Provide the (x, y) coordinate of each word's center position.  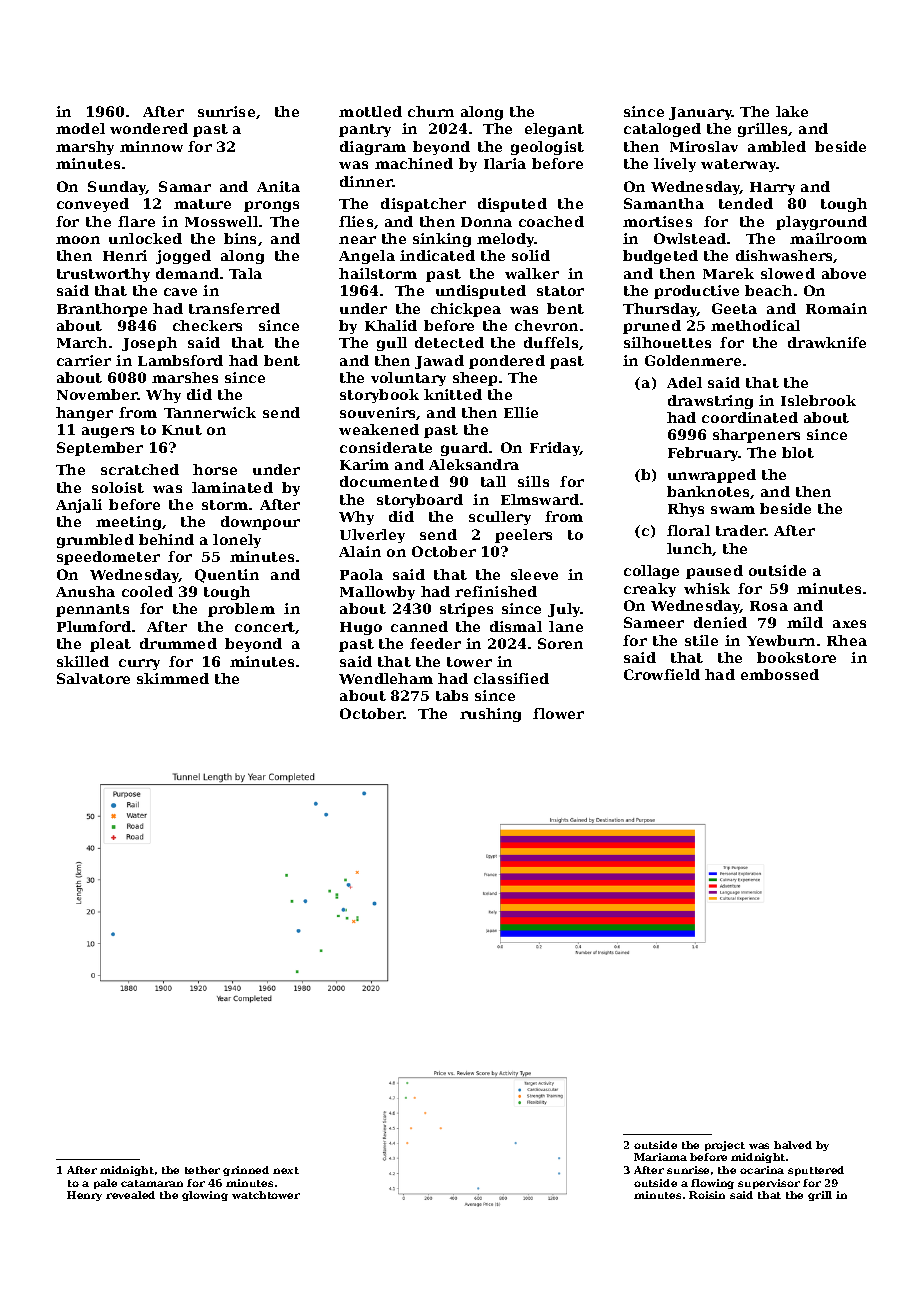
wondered (149, 128)
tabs (452, 695)
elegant (554, 130)
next (286, 1170)
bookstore (796, 657)
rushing (490, 715)
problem (241, 610)
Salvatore (93, 678)
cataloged (662, 130)
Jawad (439, 362)
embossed (780, 674)
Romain (836, 308)
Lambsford (180, 360)
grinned (246, 1171)
